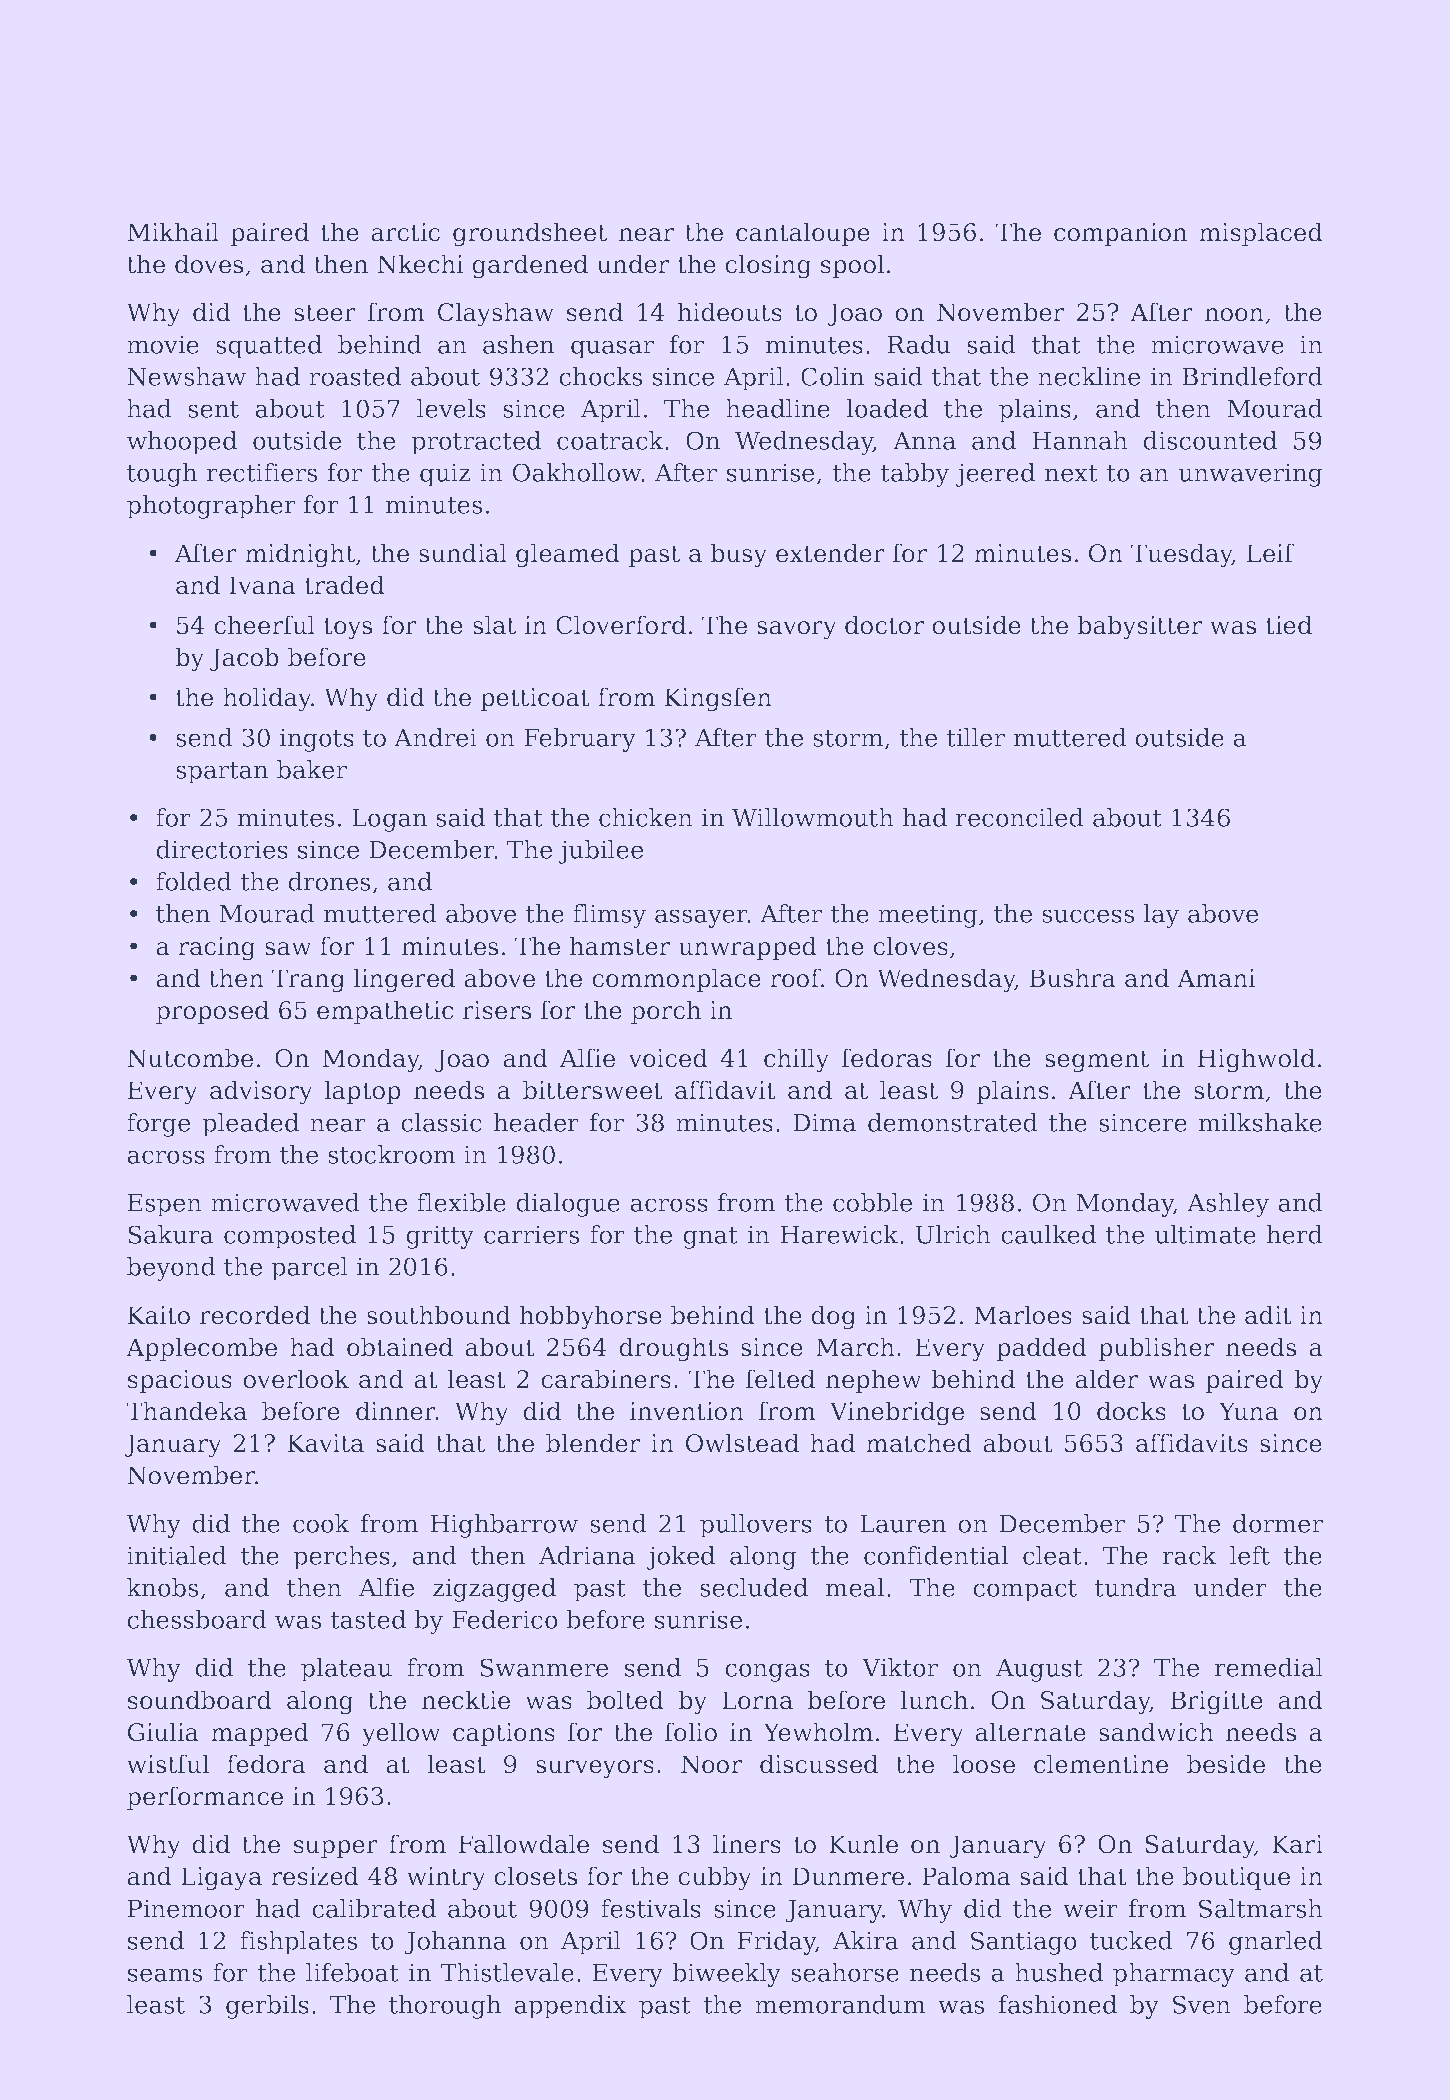 This screenshot has height=2100, width=1450. I want to click on dinner, so click(396, 1411).
